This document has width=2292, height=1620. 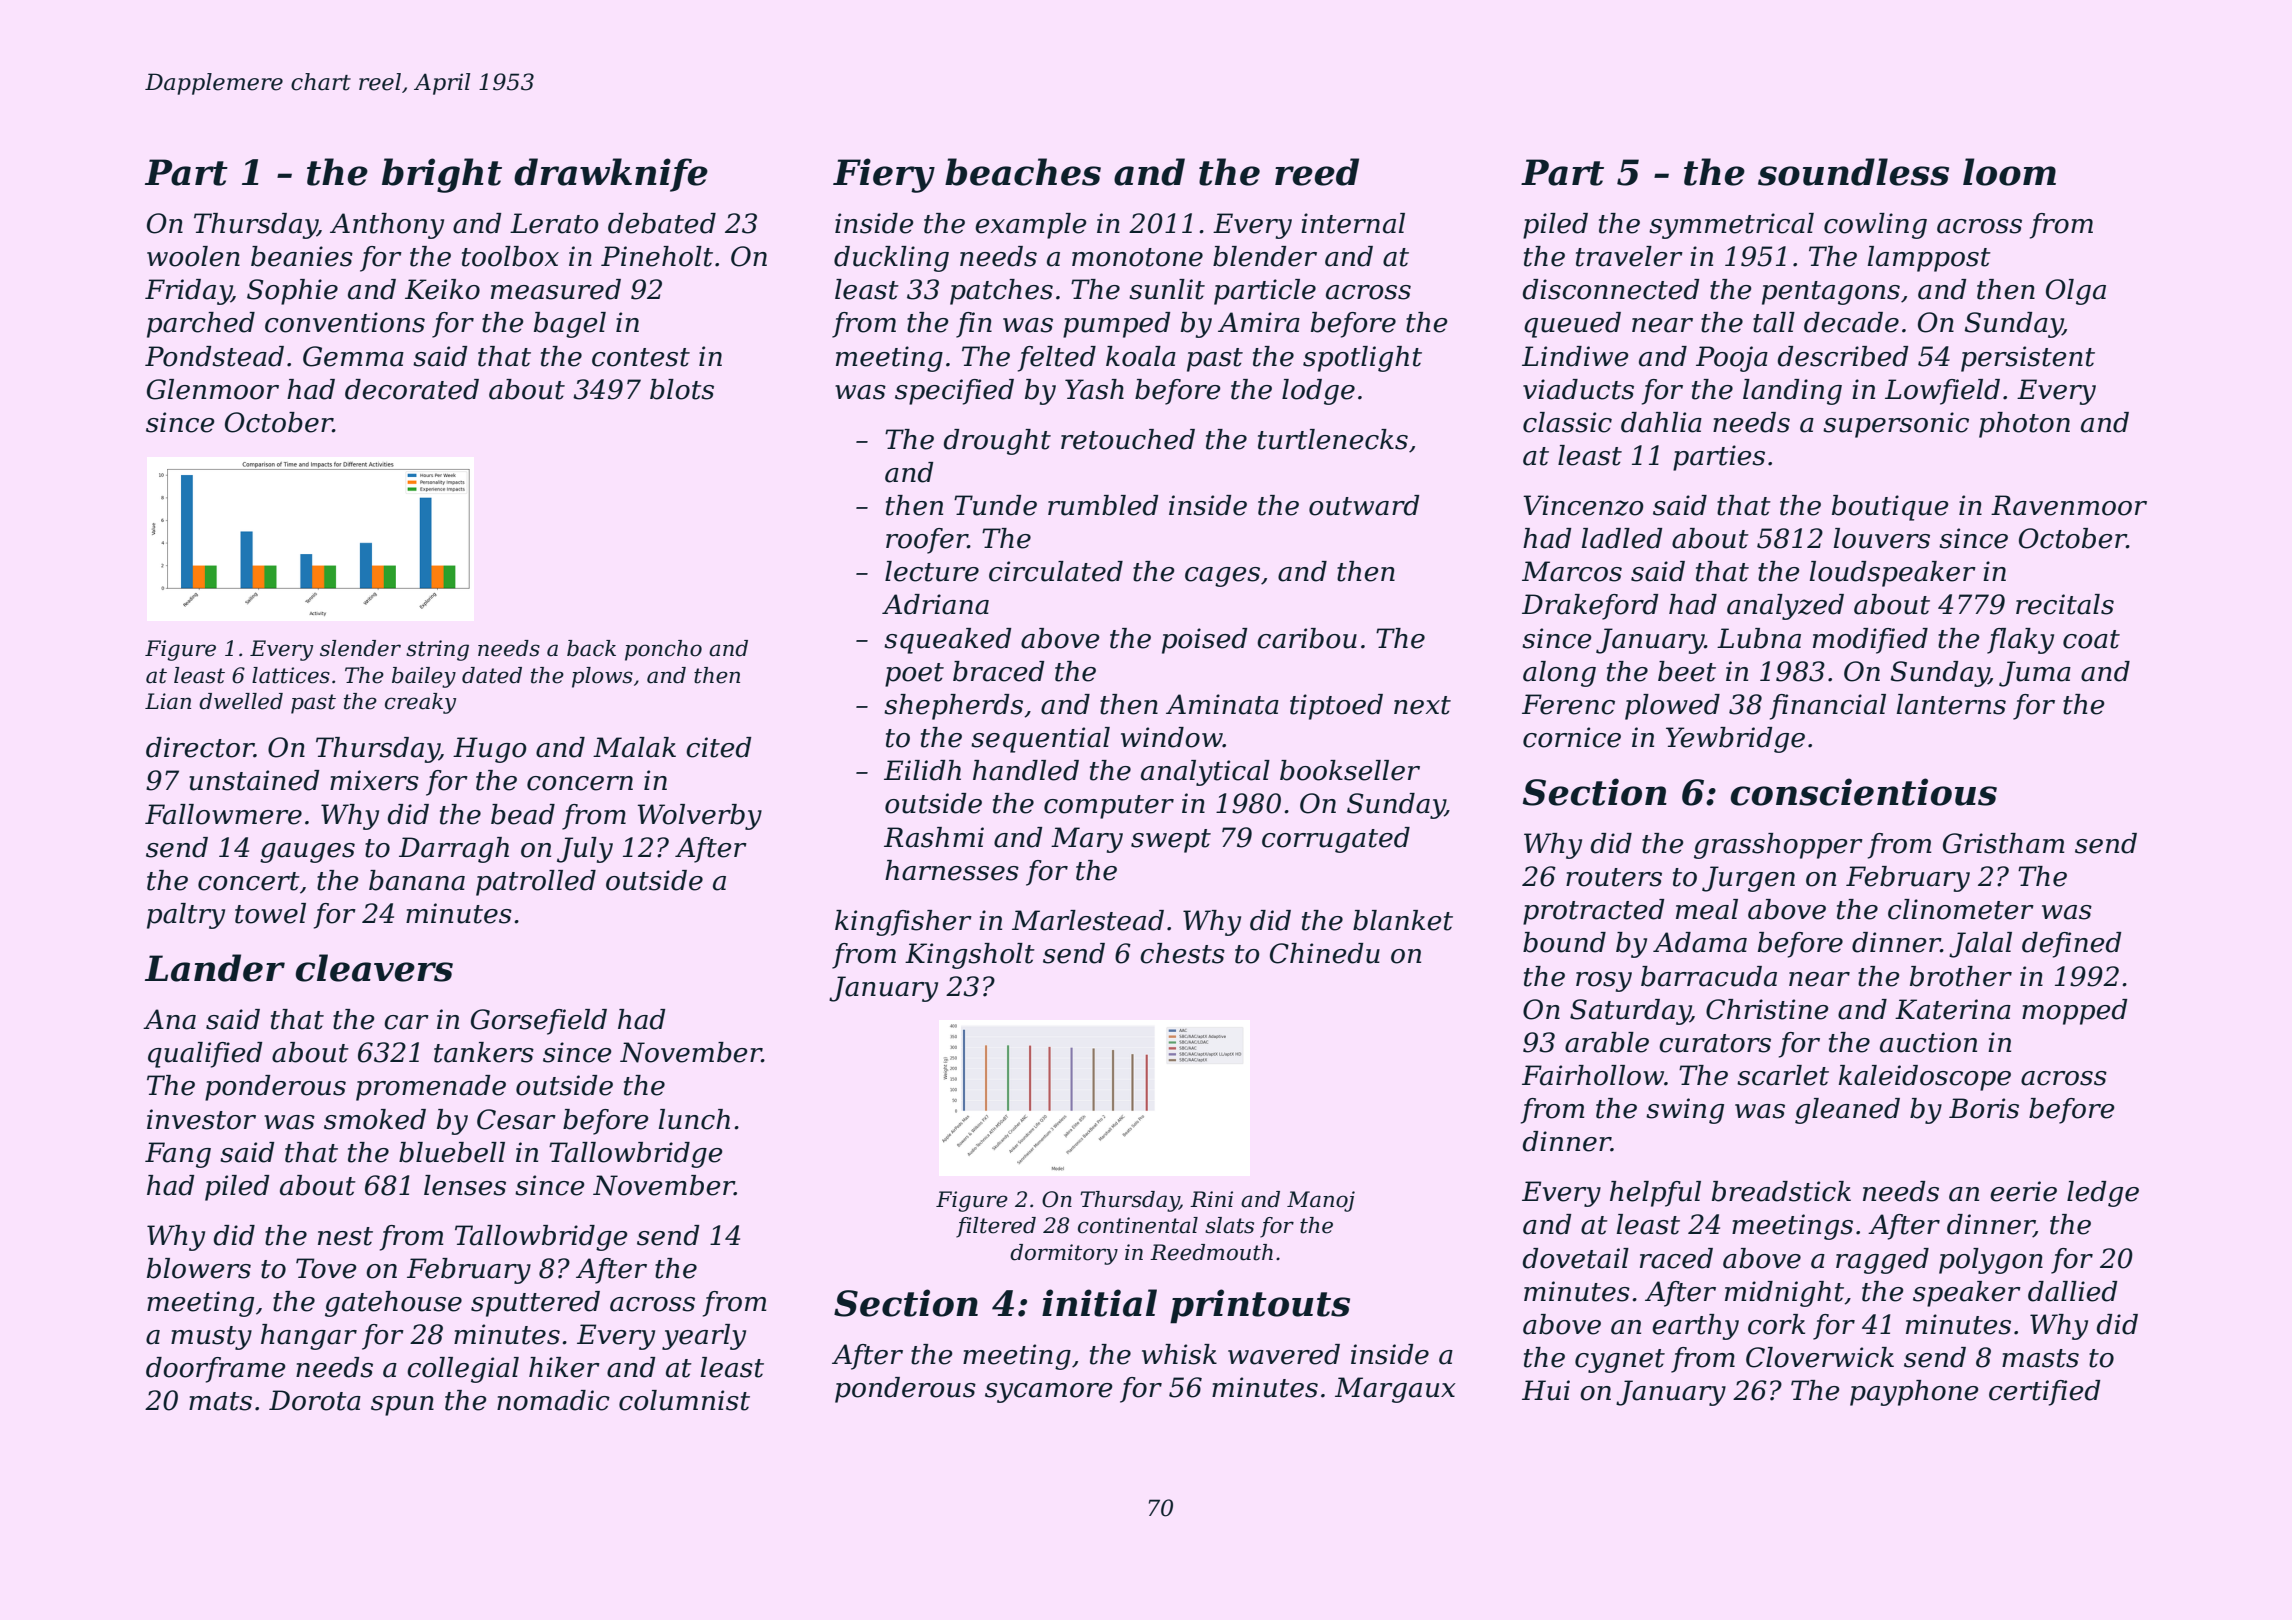 I want to click on Fiery, so click(x=884, y=175).
